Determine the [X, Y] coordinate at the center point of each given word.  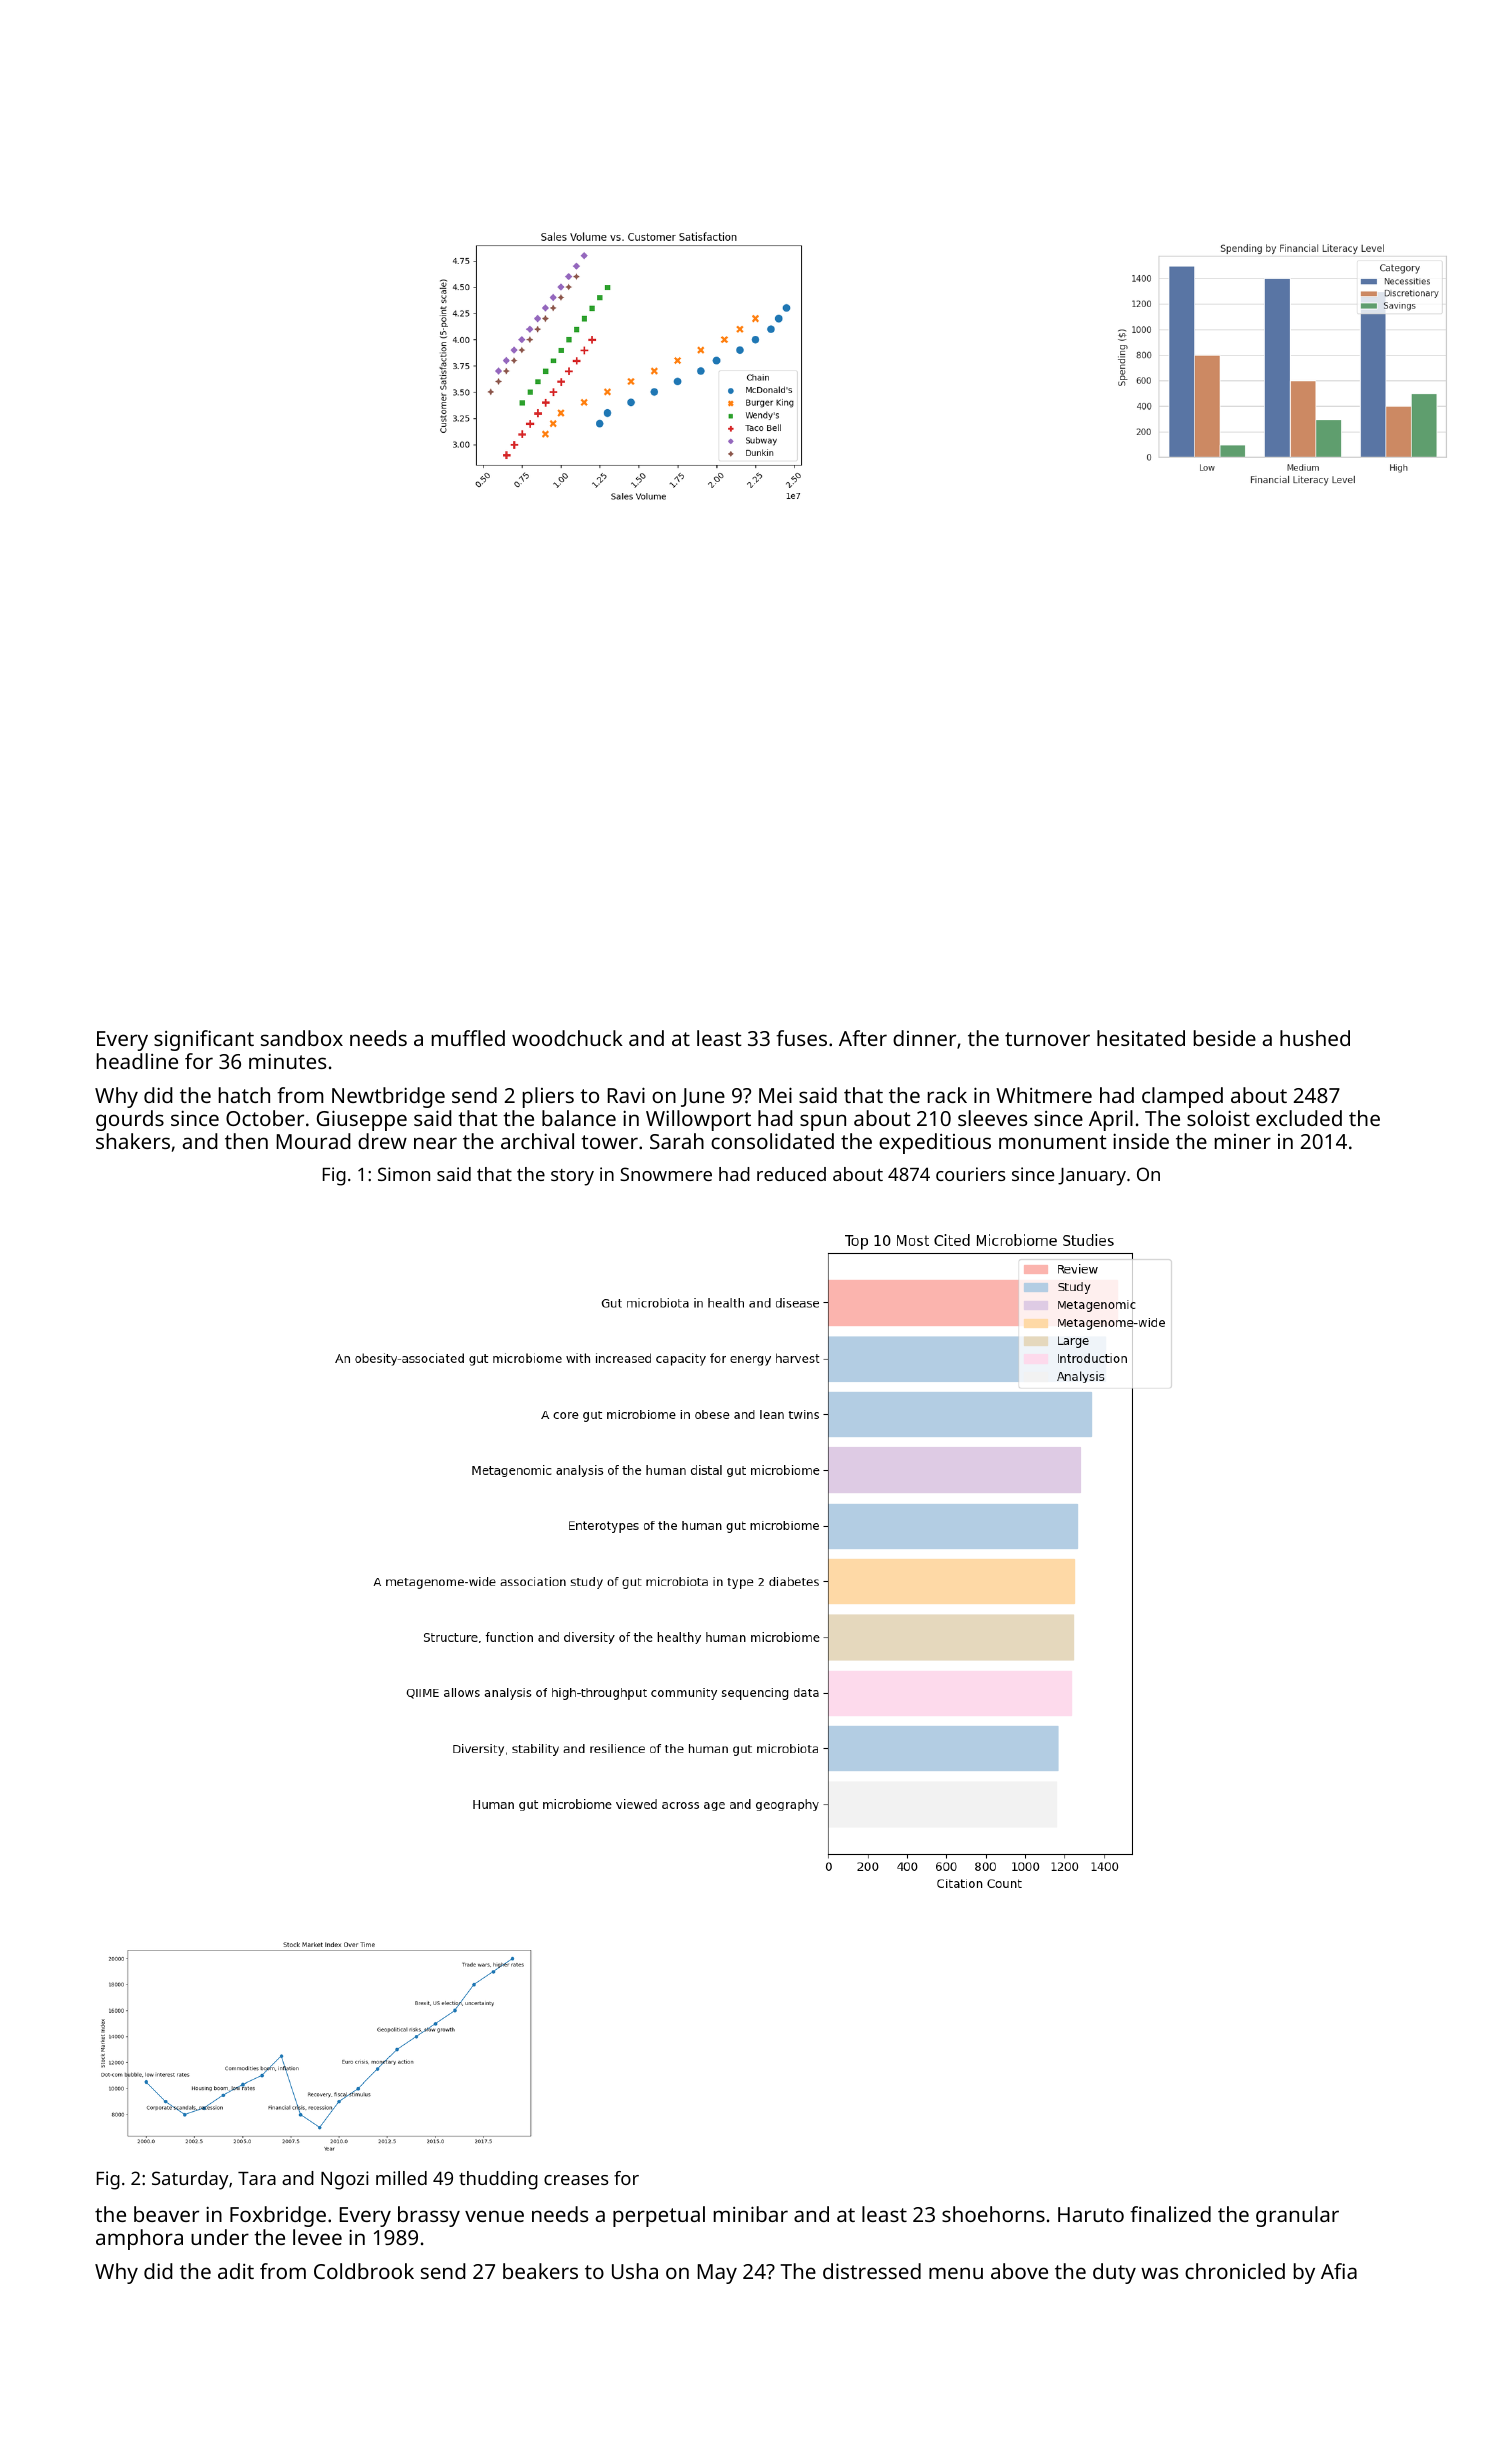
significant [204, 1040]
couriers [970, 1174]
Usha [635, 2271]
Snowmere [666, 1174]
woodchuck [567, 1038]
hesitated [1141, 1038]
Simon [404, 1174]
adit [236, 2271]
